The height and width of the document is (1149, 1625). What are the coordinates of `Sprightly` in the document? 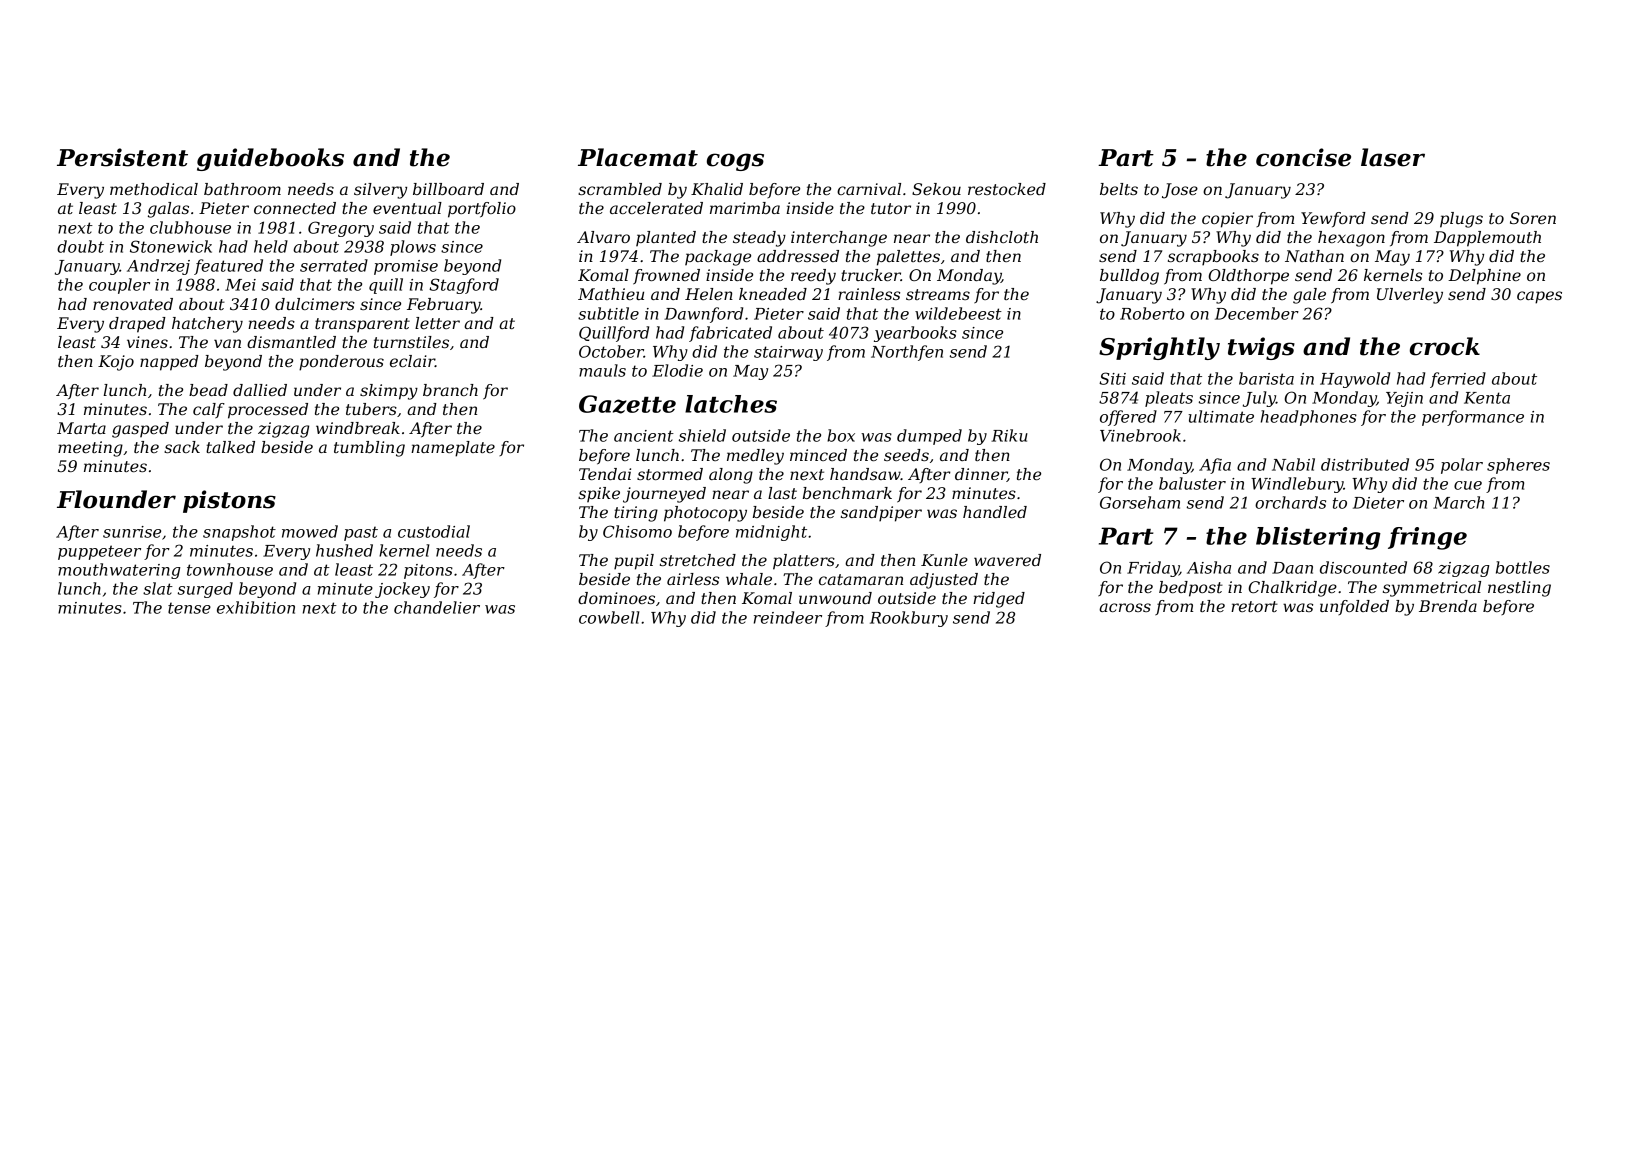 It's located at (1159, 348).
